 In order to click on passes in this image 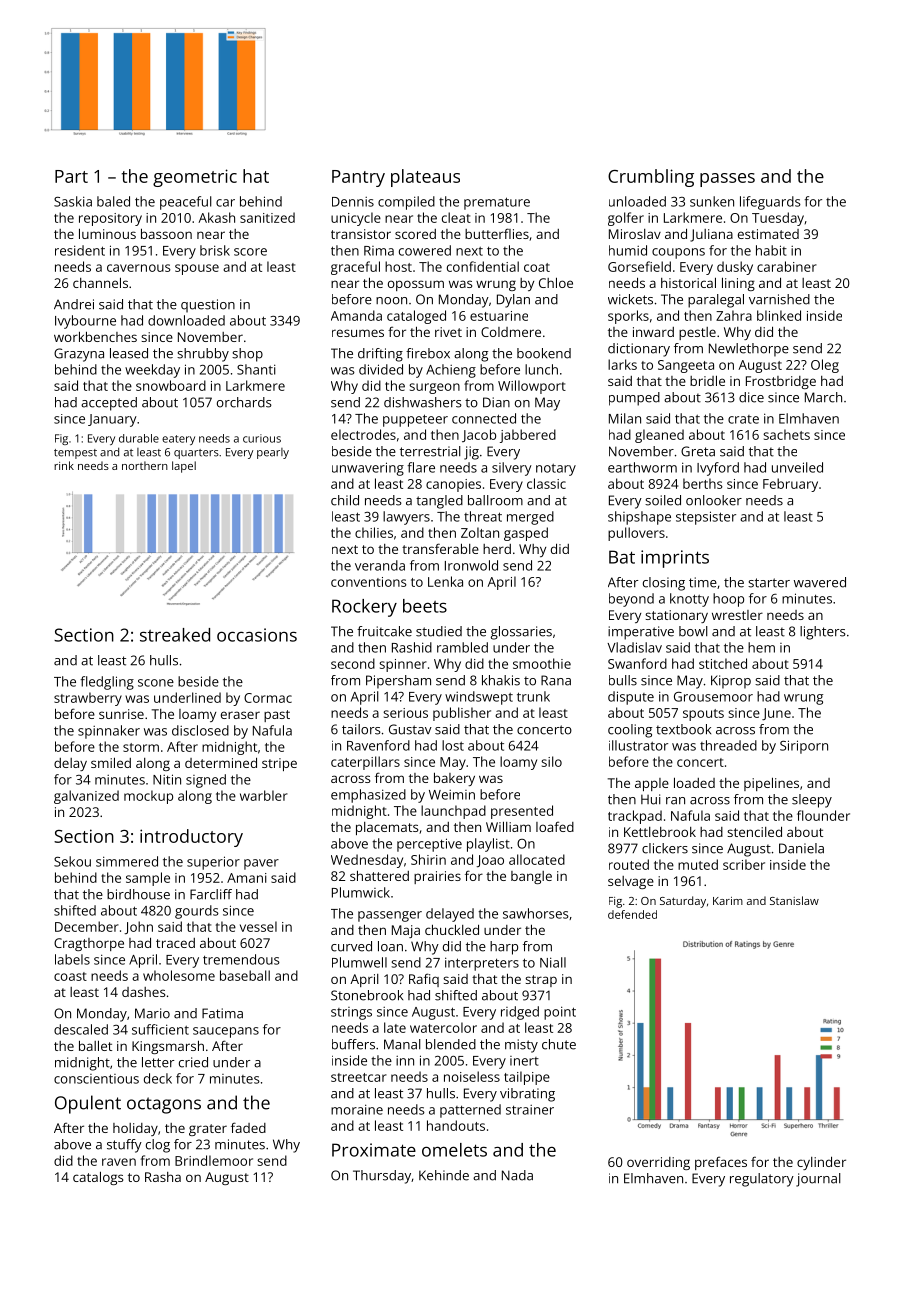, I will do `click(727, 180)`.
